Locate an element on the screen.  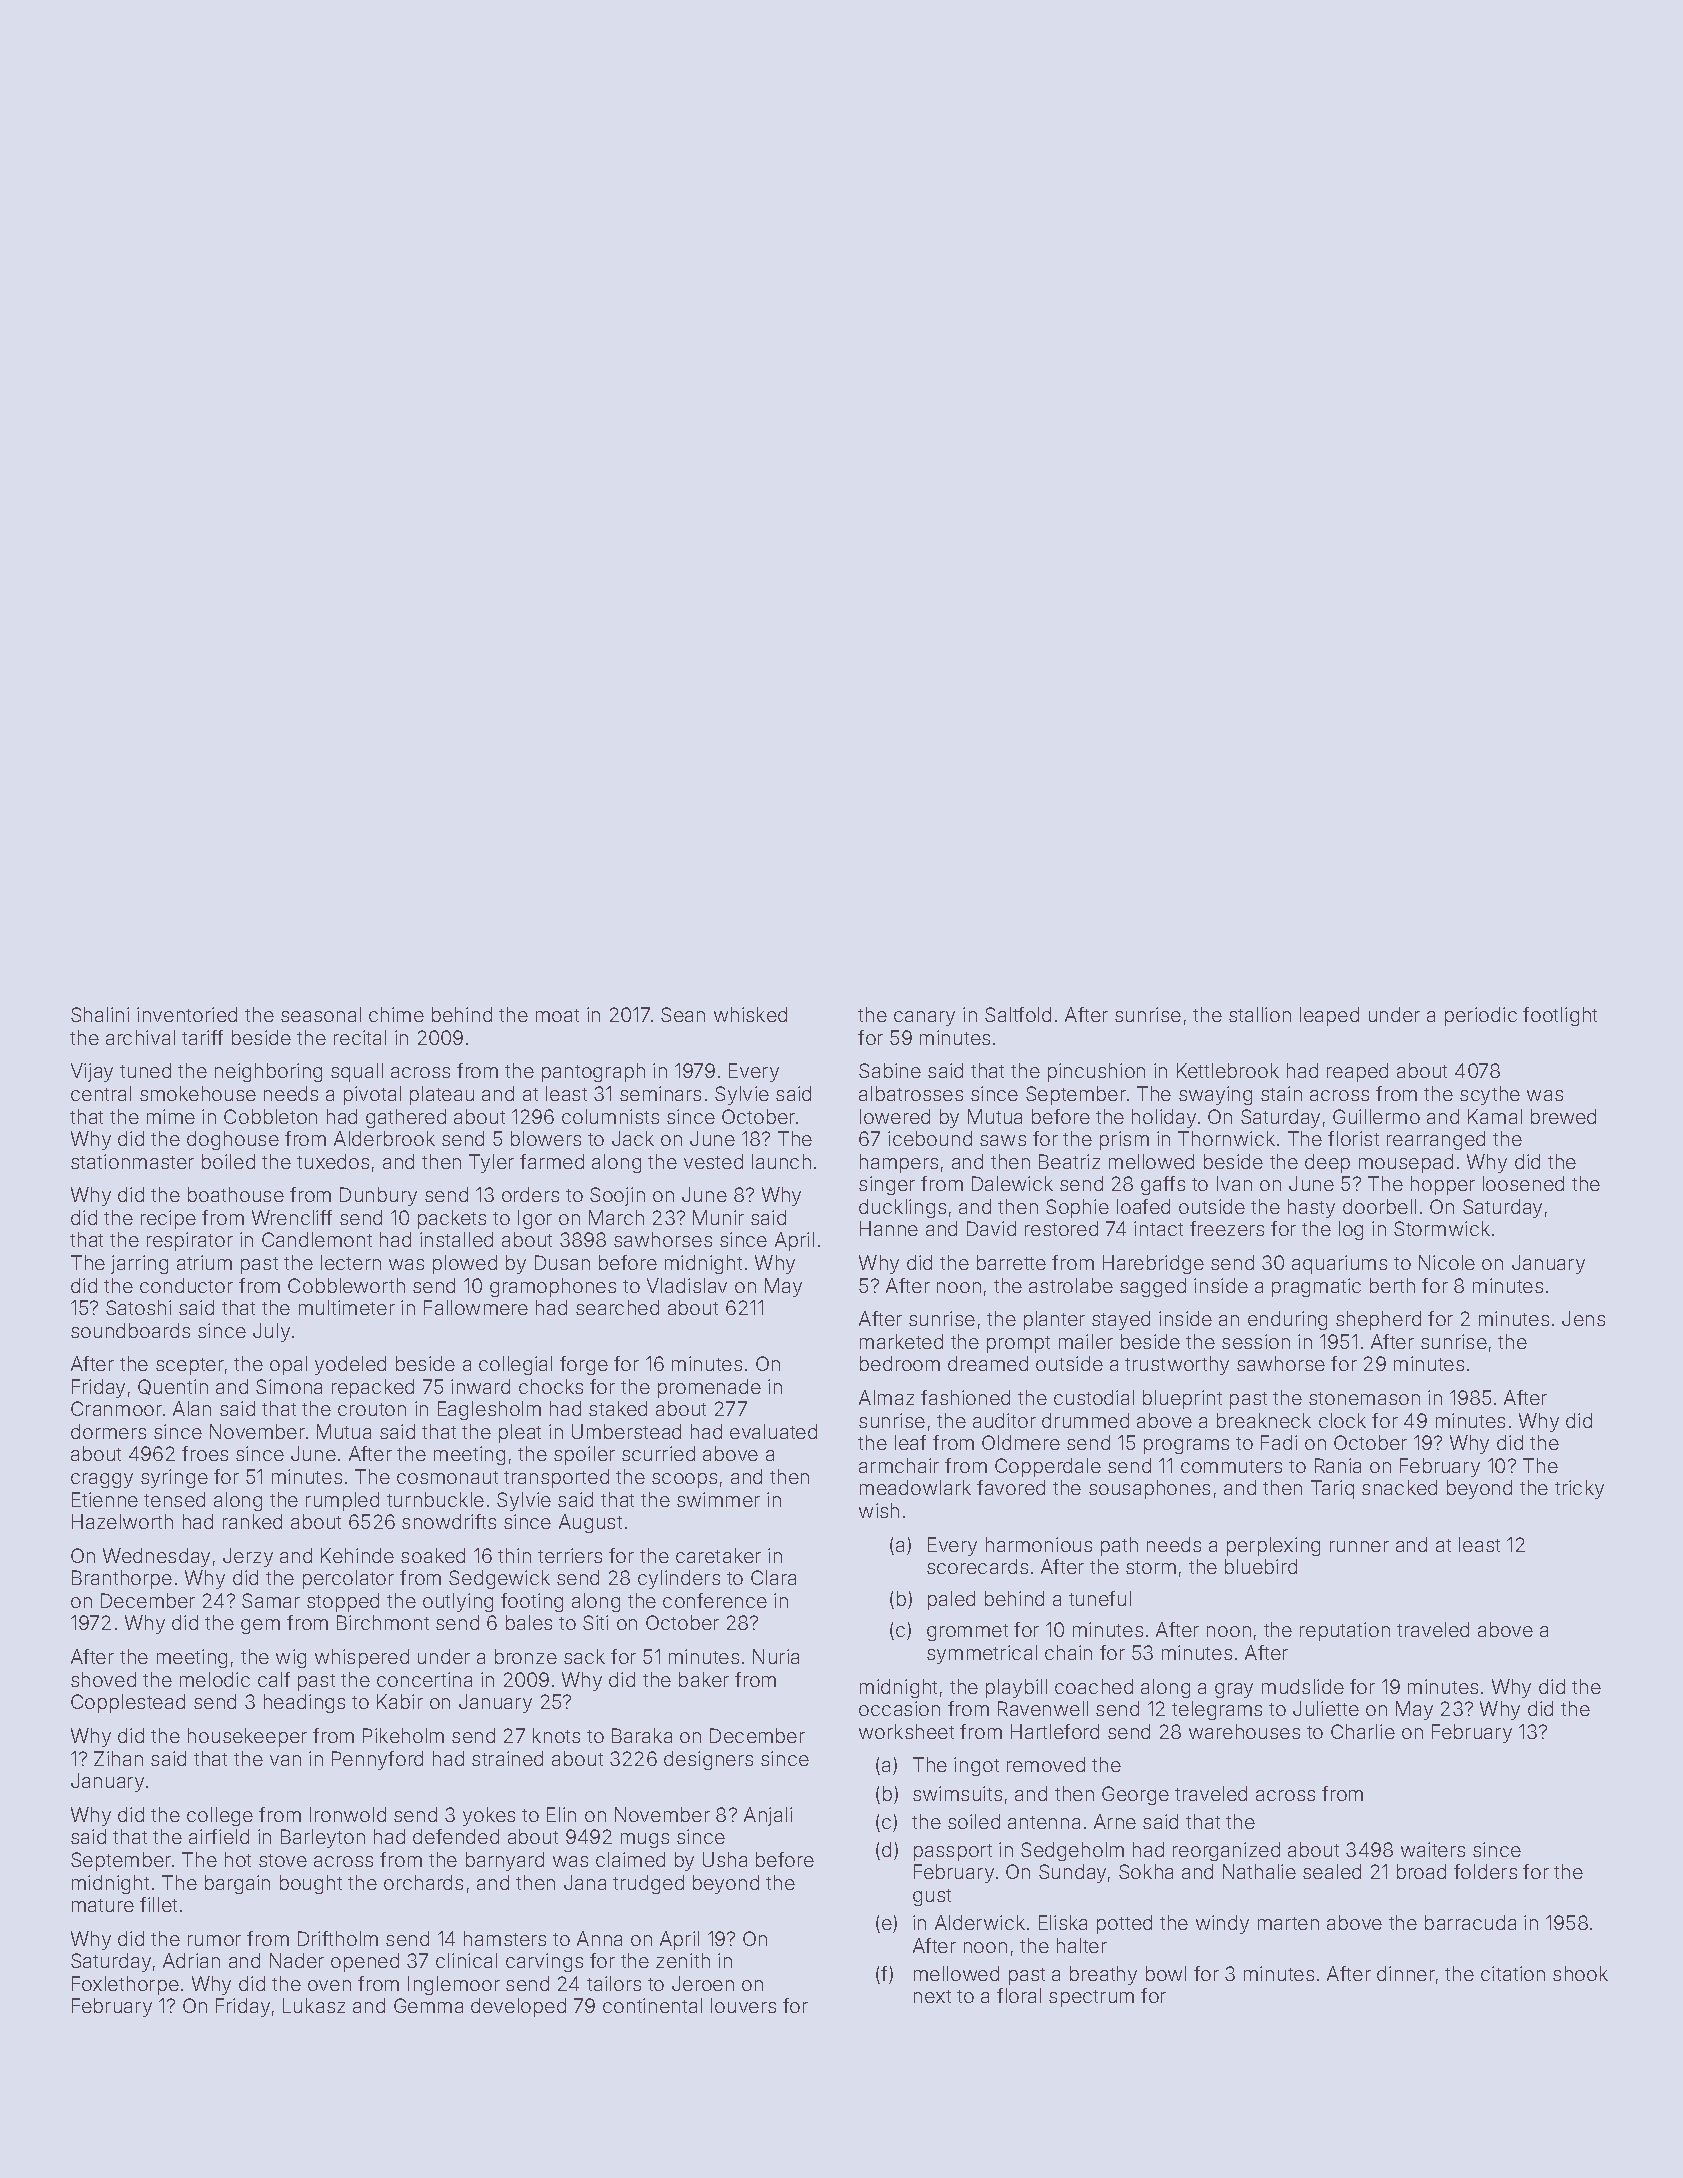
tariff is located at coordinates (202, 1037).
